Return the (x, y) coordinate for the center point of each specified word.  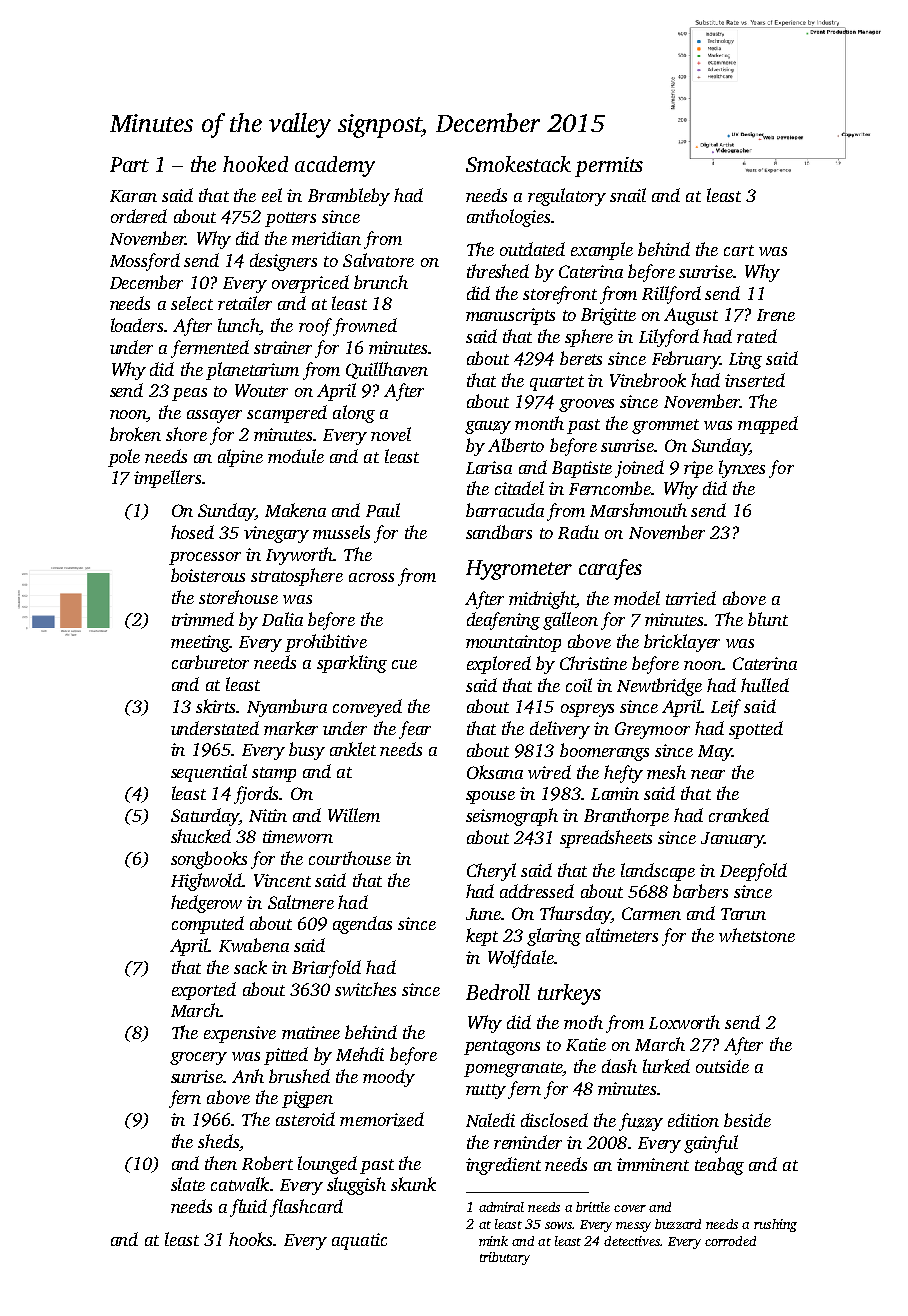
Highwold (207, 882)
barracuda (505, 510)
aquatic (359, 1241)
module (296, 456)
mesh (666, 772)
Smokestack (518, 164)
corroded (730, 1241)
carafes (610, 569)
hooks (250, 1239)
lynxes (742, 469)
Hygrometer (519, 570)
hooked (255, 164)
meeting (200, 643)
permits (609, 167)
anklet (353, 749)
